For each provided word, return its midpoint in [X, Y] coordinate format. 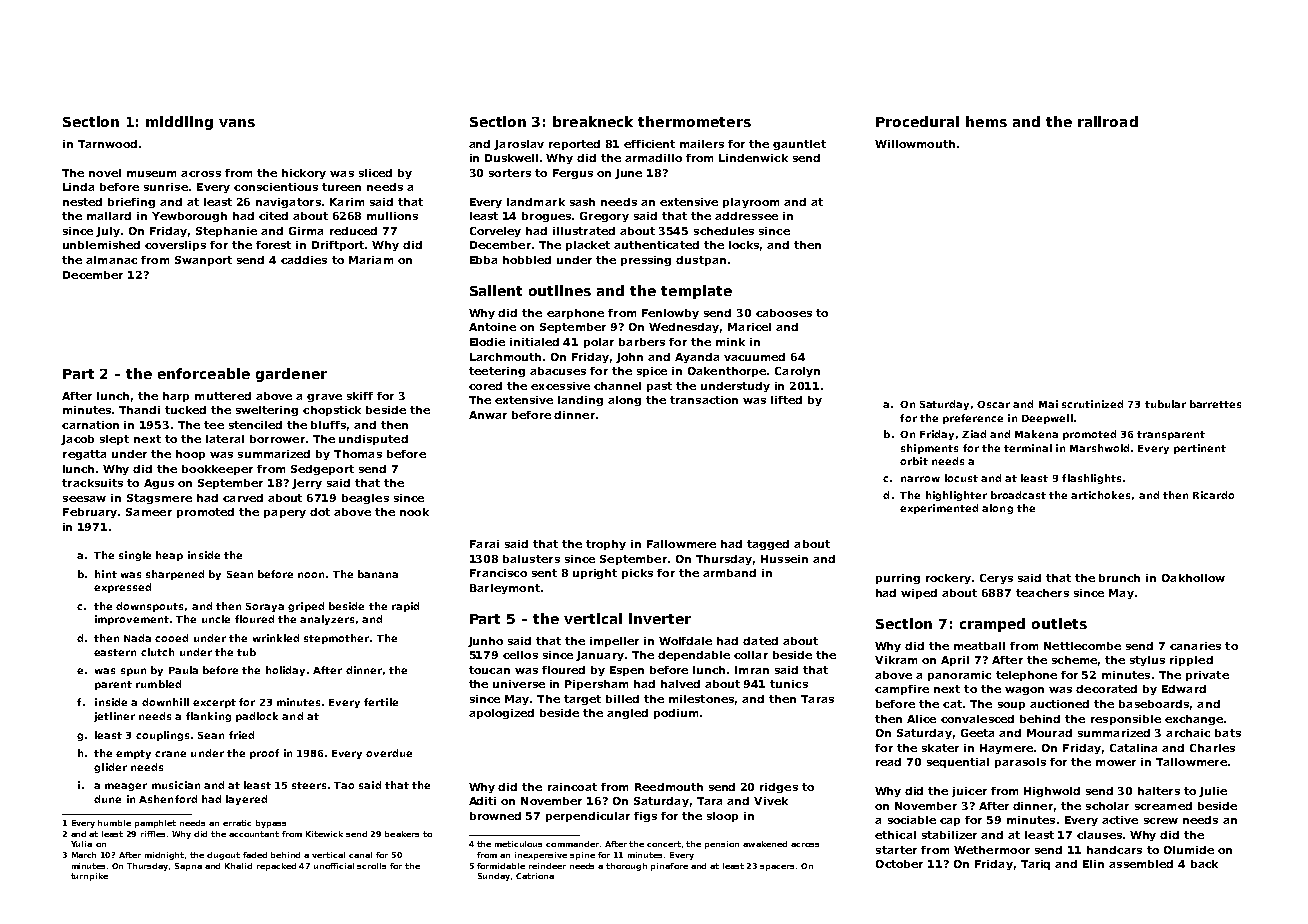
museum [151, 174]
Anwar [488, 415]
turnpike [89, 877]
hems [986, 121]
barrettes [1215, 404]
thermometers [694, 121]
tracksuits [92, 483]
